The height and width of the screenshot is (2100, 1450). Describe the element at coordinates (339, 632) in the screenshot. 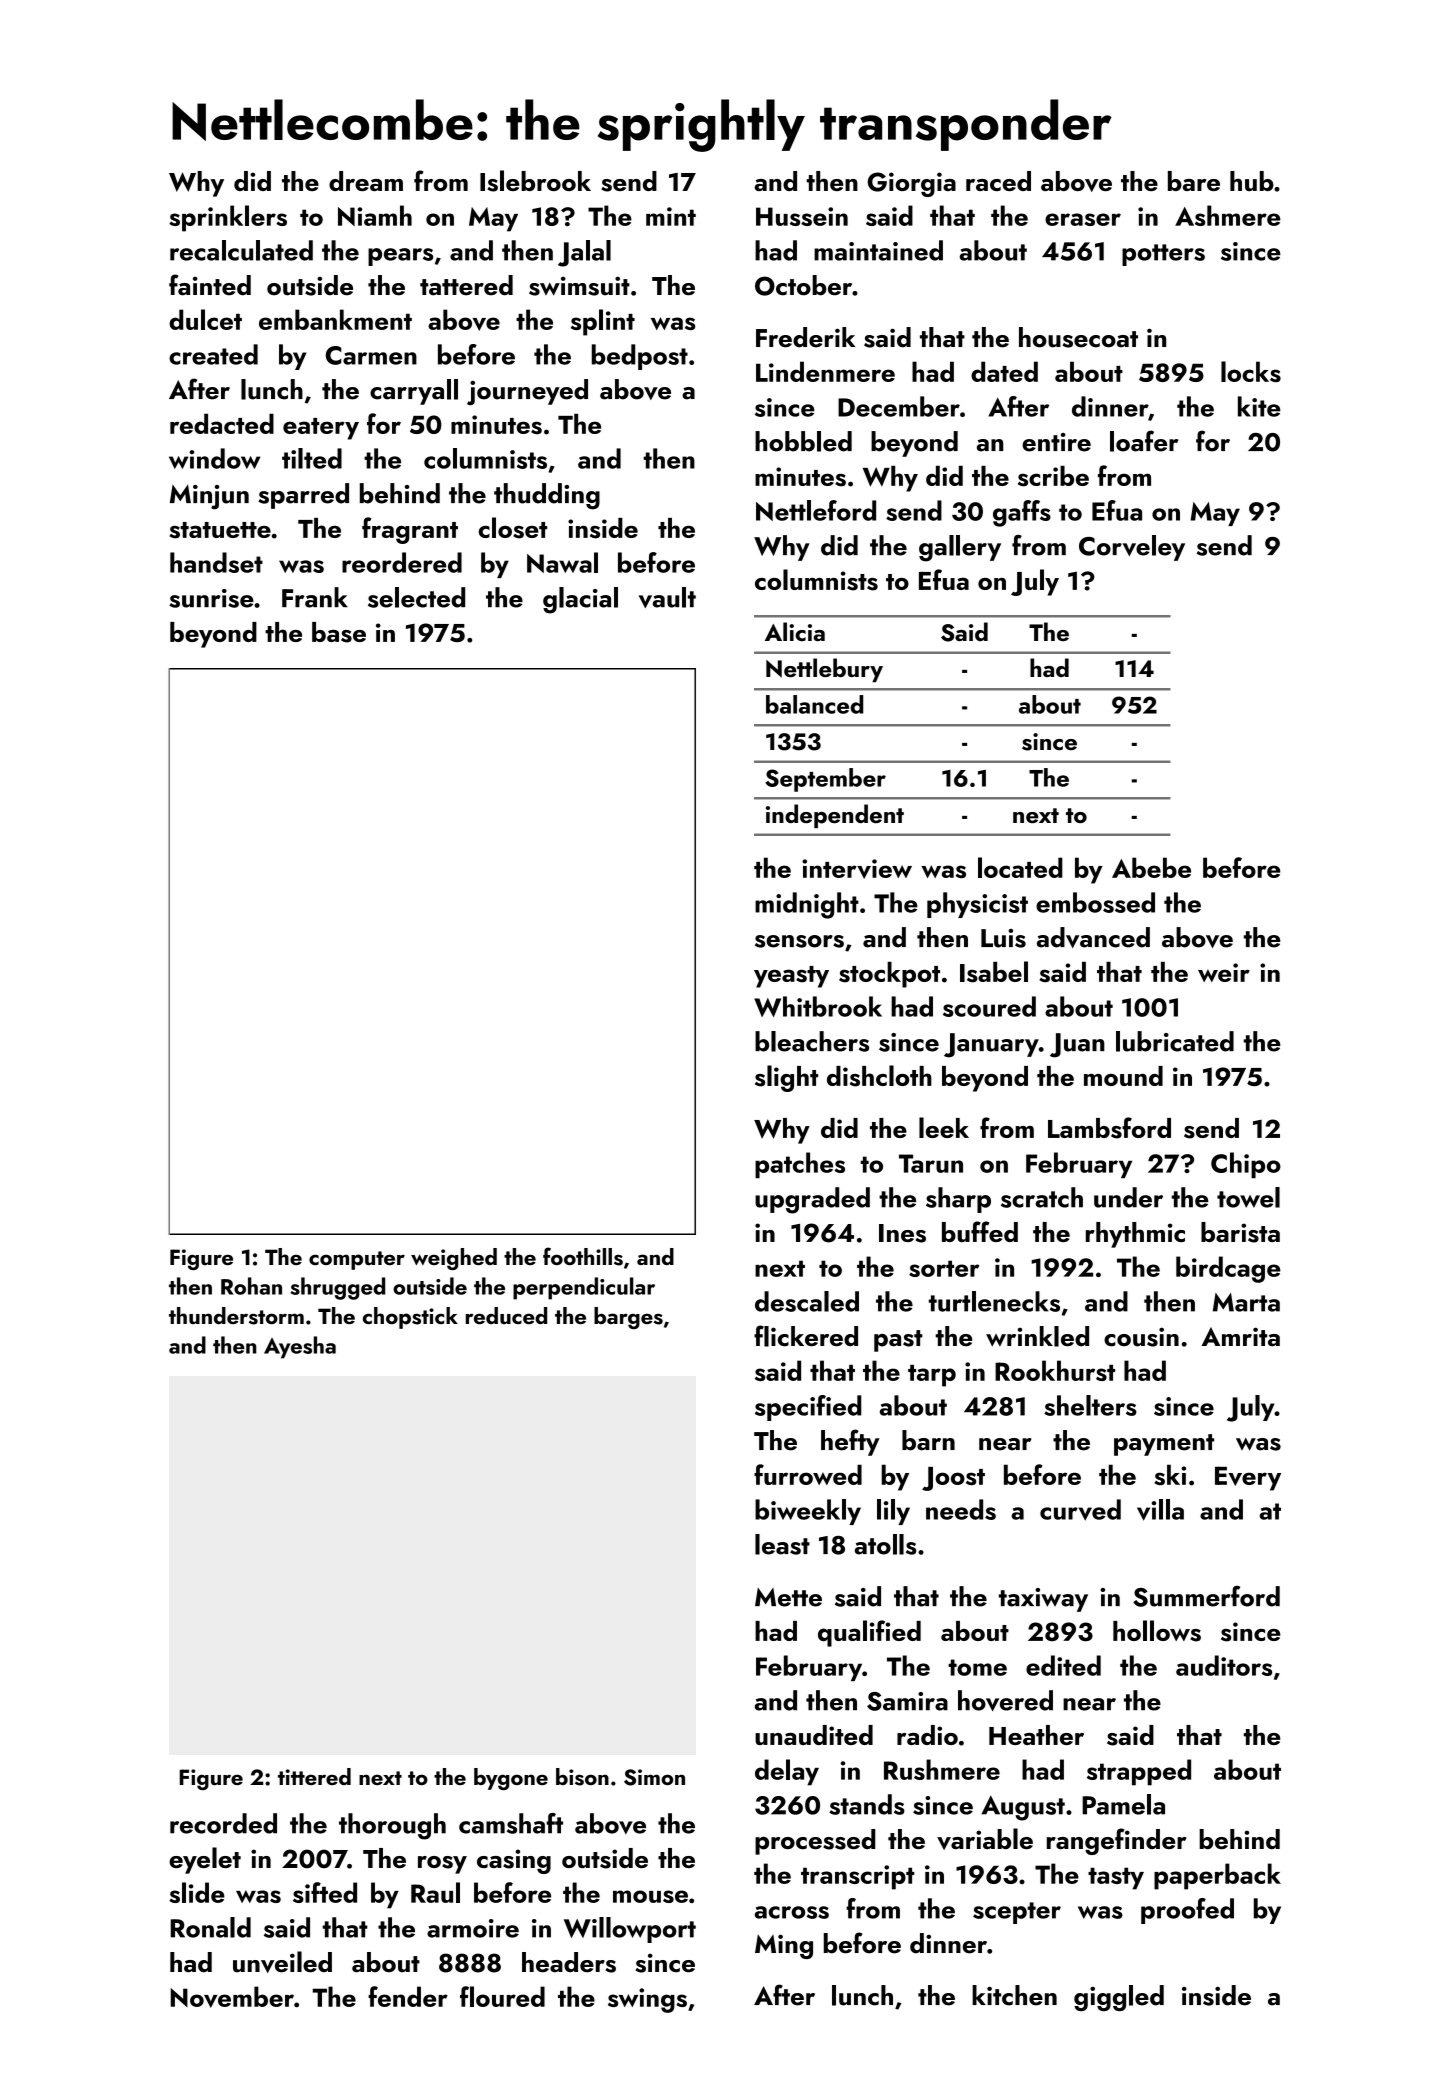

I see `base` at that location.
